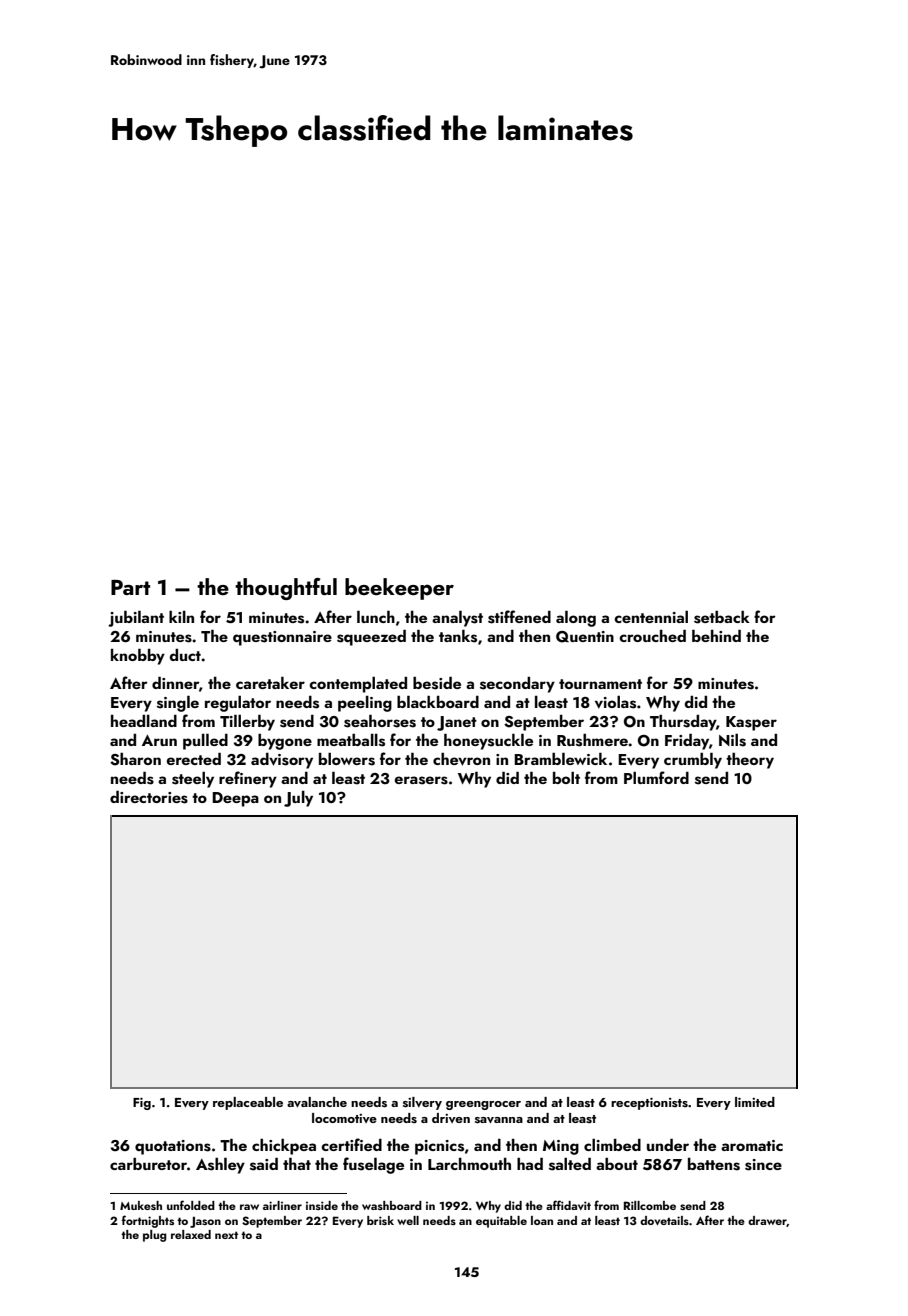  What do you see at coordinates (693, 761) in the screenshot?
I see `crumbly` at bounding box center [693, 761].
